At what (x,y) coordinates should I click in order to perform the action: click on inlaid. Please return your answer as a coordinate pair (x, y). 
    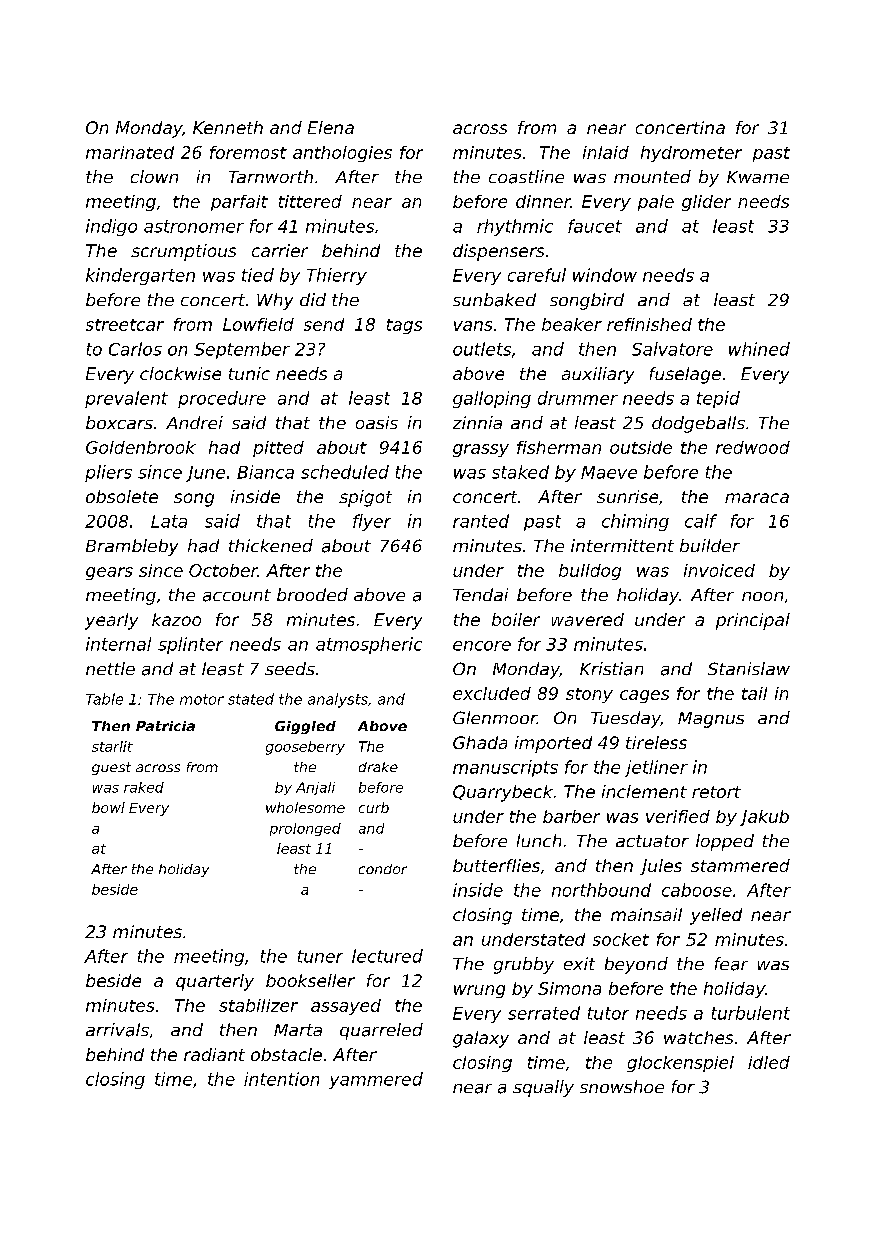
    Looking at the image, I should click on (606, 152).
